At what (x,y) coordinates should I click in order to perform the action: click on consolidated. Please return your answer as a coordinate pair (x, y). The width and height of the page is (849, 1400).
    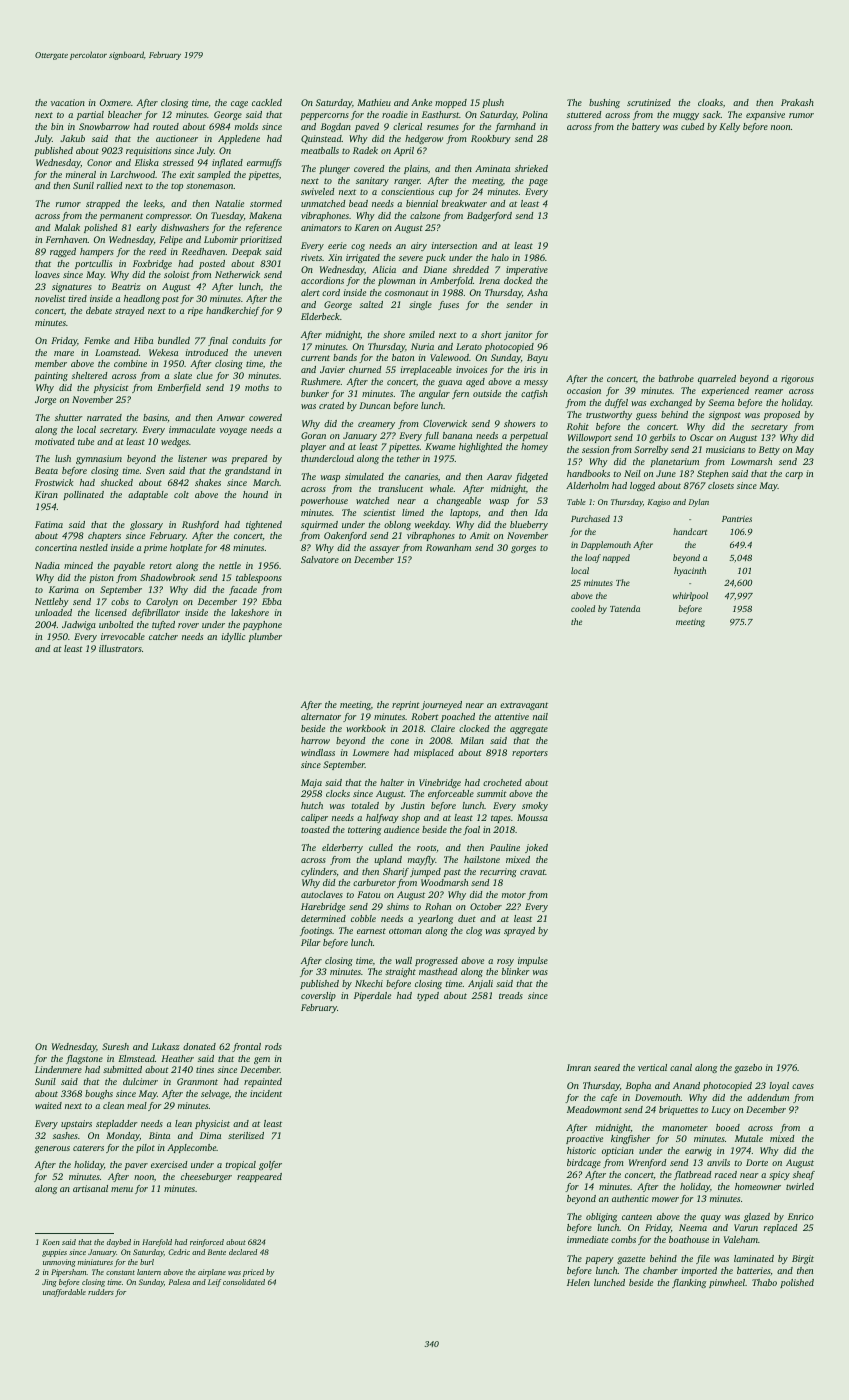
    Looking at the image, I should click on (244, 1282).
